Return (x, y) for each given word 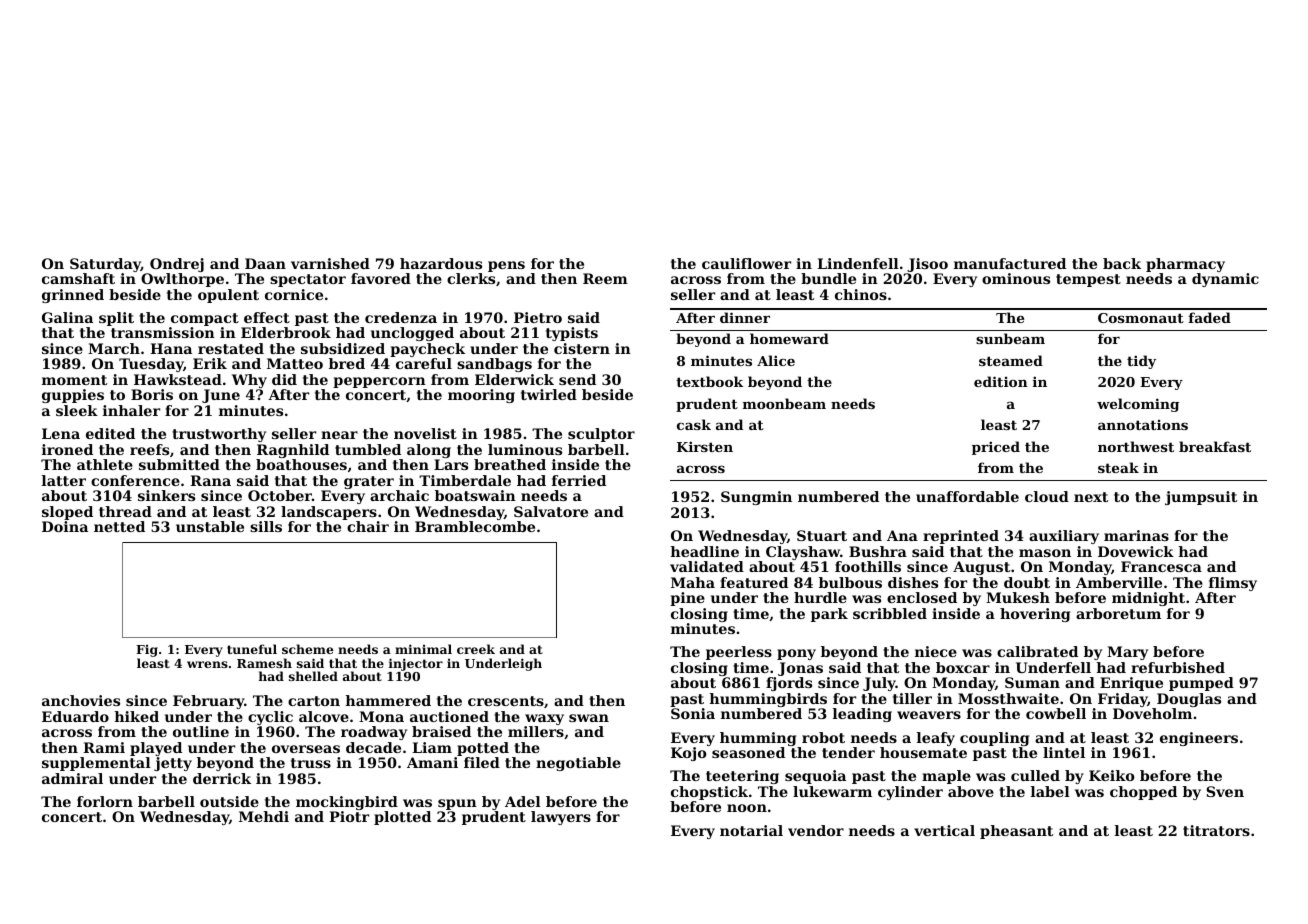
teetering (742, 777)
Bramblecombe (475, 526)
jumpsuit (1201, 498)
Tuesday (151, 365)
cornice (294, 294)
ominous (1016, 278)
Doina (65, 526)
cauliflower (746, 263)
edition (1001, 381)
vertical (944, 830)
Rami (104, 747)
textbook (709, 381)
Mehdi (264, 816)
